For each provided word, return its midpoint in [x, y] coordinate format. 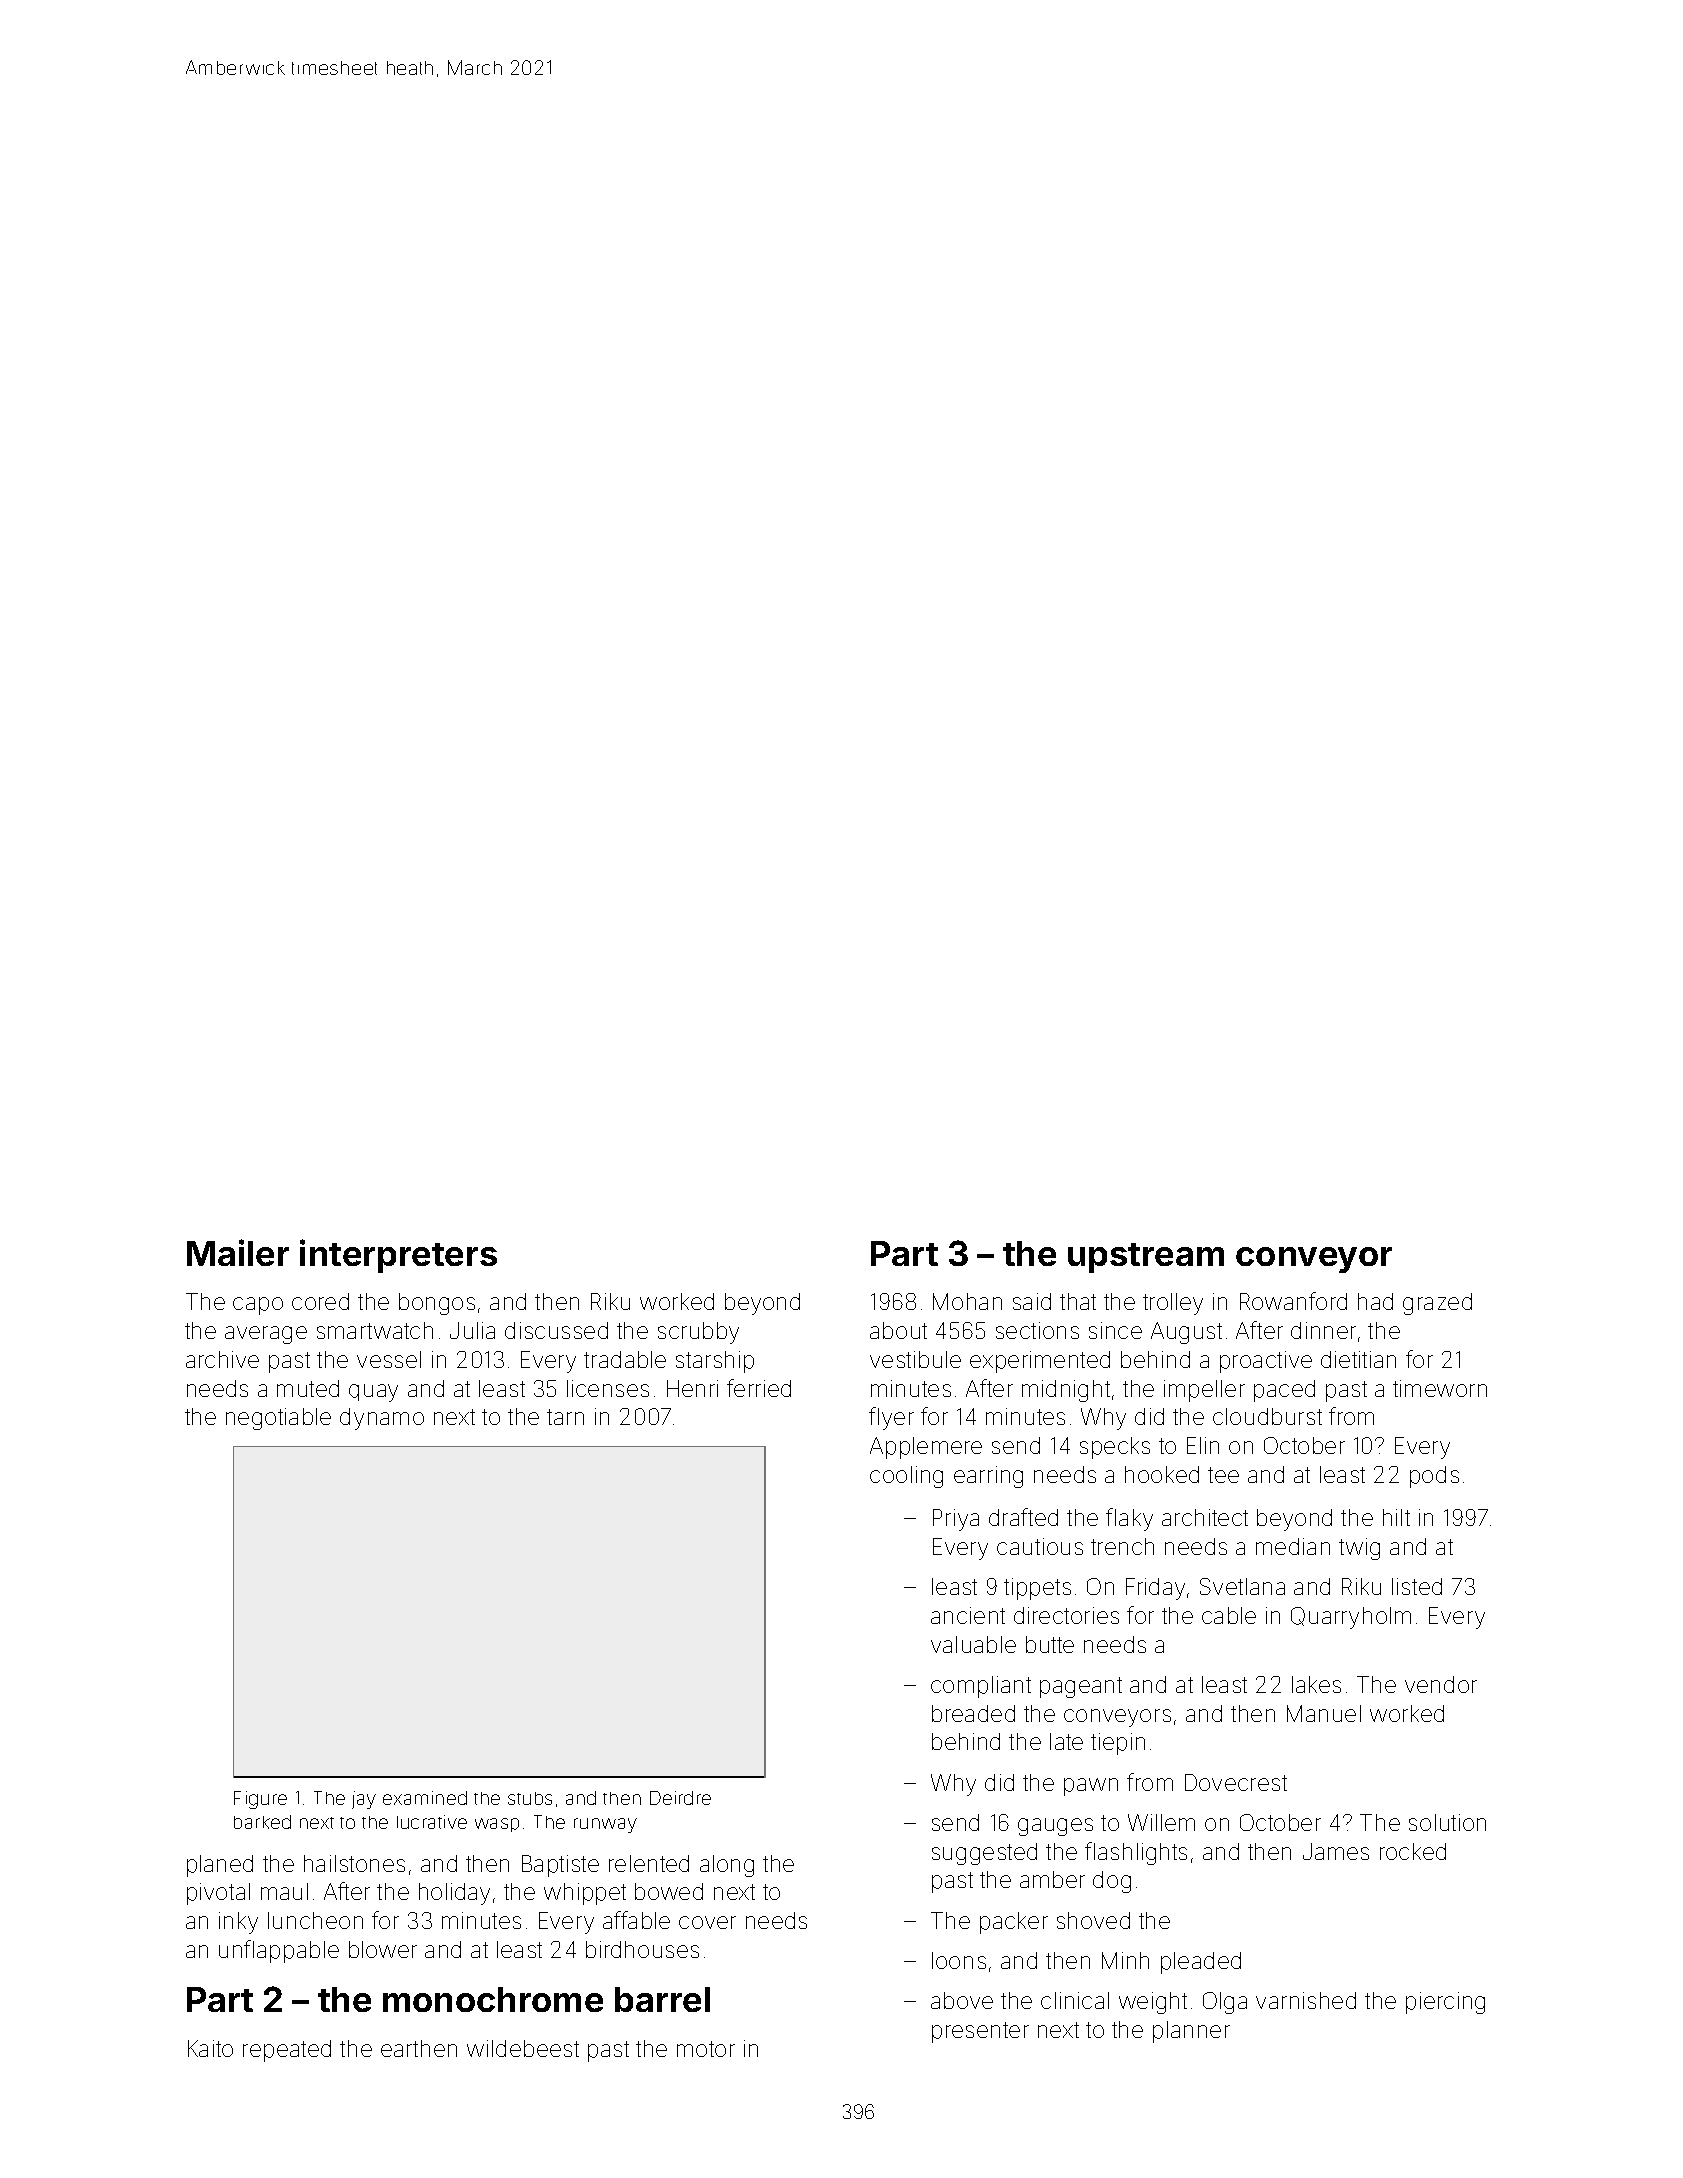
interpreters [398, 1256]
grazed [1437, 1304]
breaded [973, 1713]
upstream [1146, 1258]
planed [220, 1866]
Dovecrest [1236, 1782]
